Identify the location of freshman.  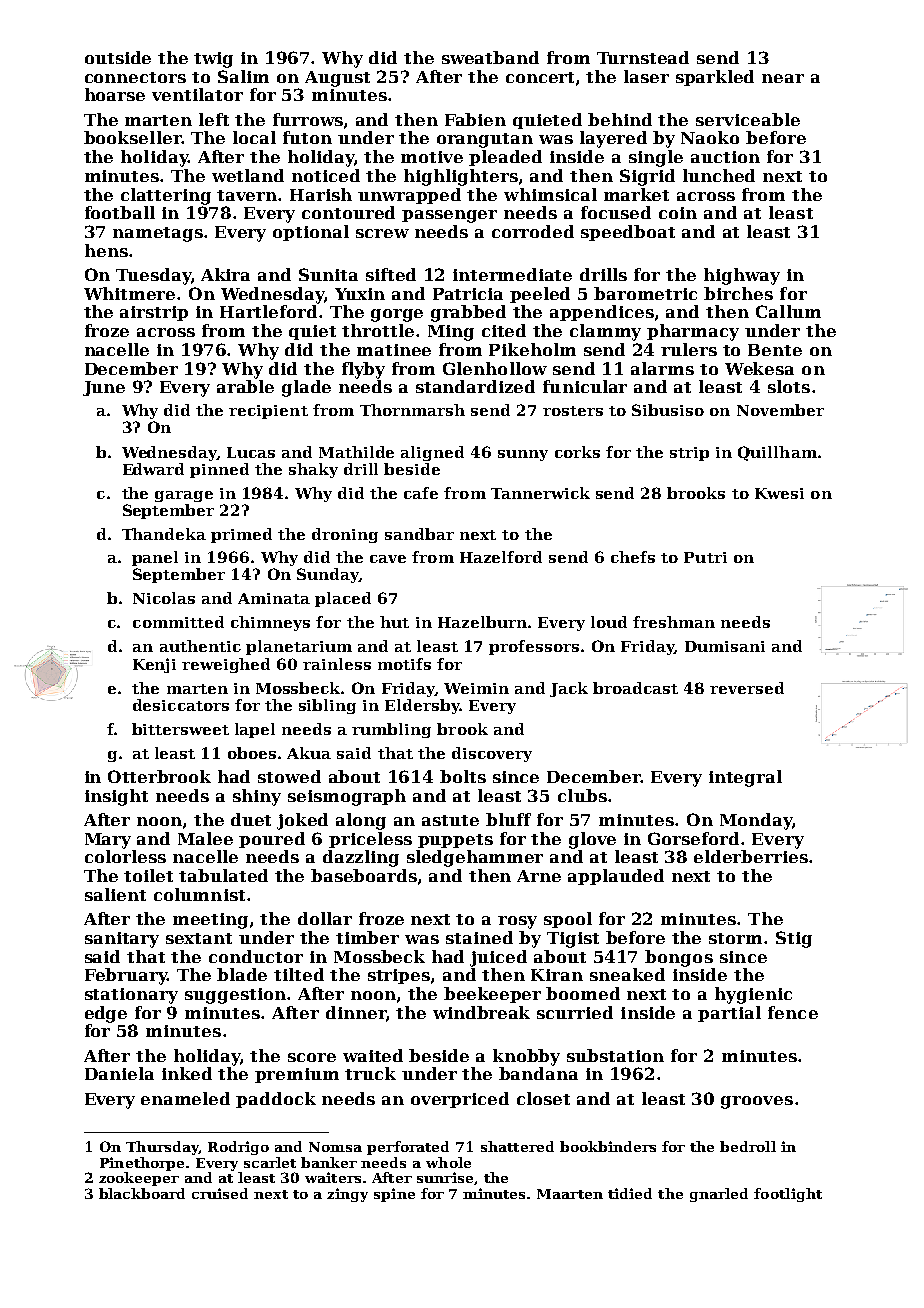
(674, 622).
